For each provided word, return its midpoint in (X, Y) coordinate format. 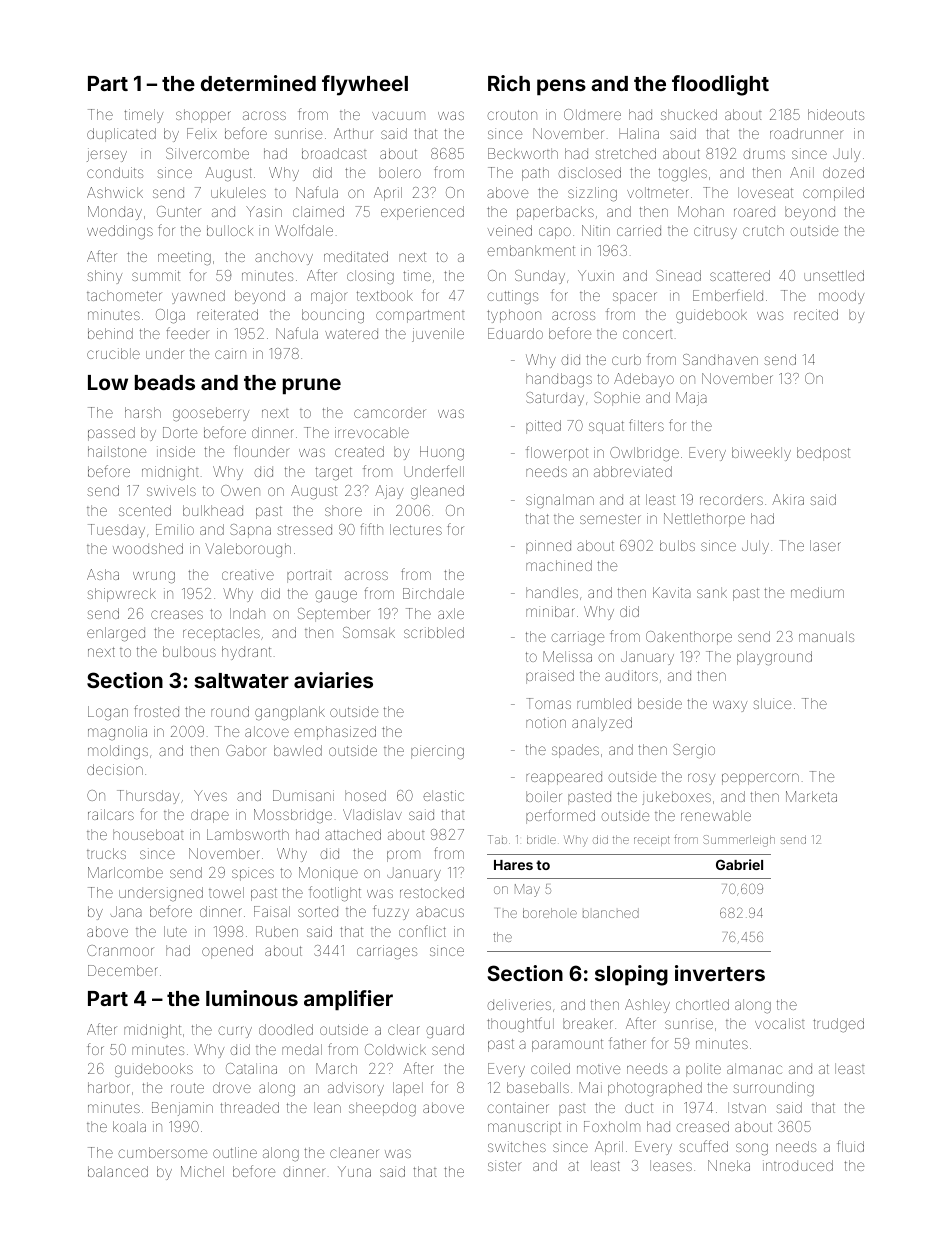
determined (258, 83)
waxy (730, 706)
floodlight (720, 85)
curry (235, 1032)
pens (561, 87)
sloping (631, 975)
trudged (838, 1025)
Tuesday (116, 531)
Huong (442, 453)
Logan (108, 713)
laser (825, 545)
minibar (550, 611)
